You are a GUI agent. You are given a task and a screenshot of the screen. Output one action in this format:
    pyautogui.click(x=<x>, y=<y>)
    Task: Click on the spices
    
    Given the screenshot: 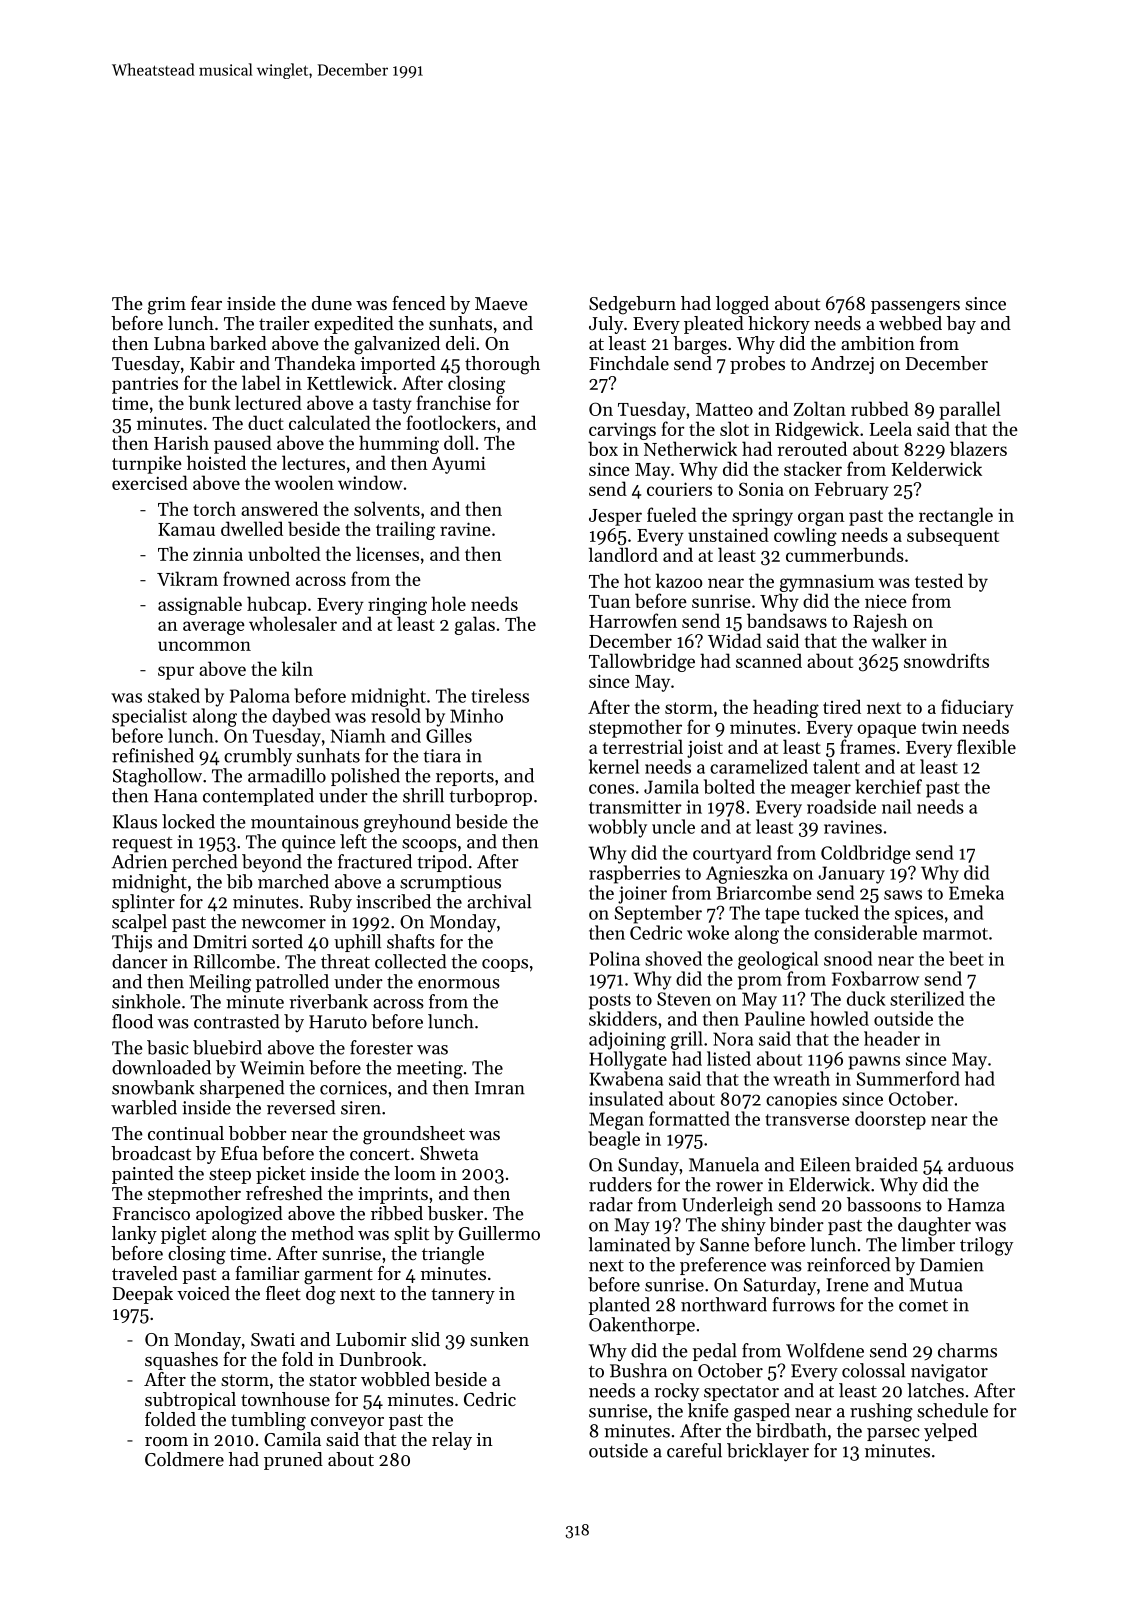 What is the action you would take?
    pyautogui.click(x=919, y=915)
